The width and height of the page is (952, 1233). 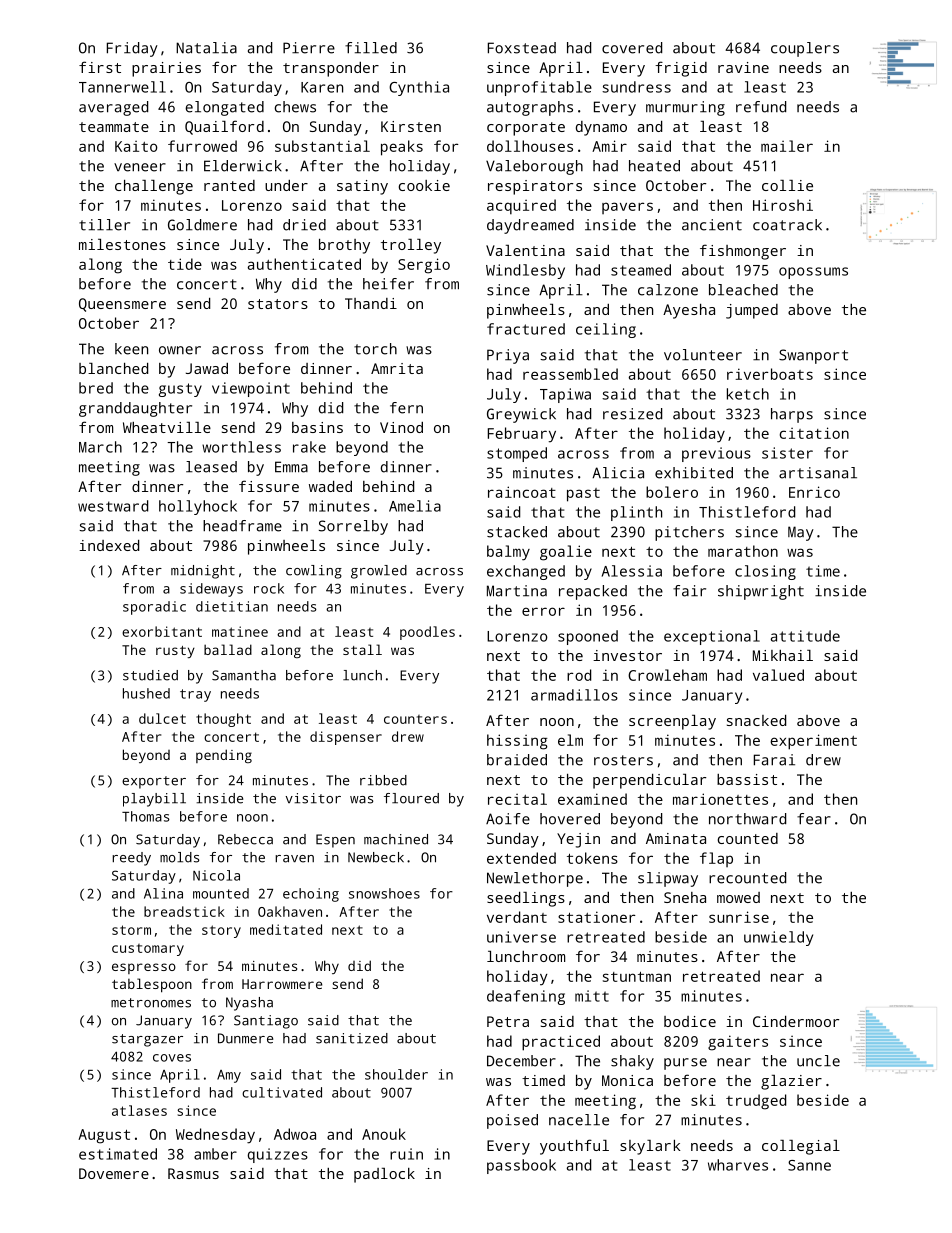 I want to click on Yejin, so click(x=578, y=840).
